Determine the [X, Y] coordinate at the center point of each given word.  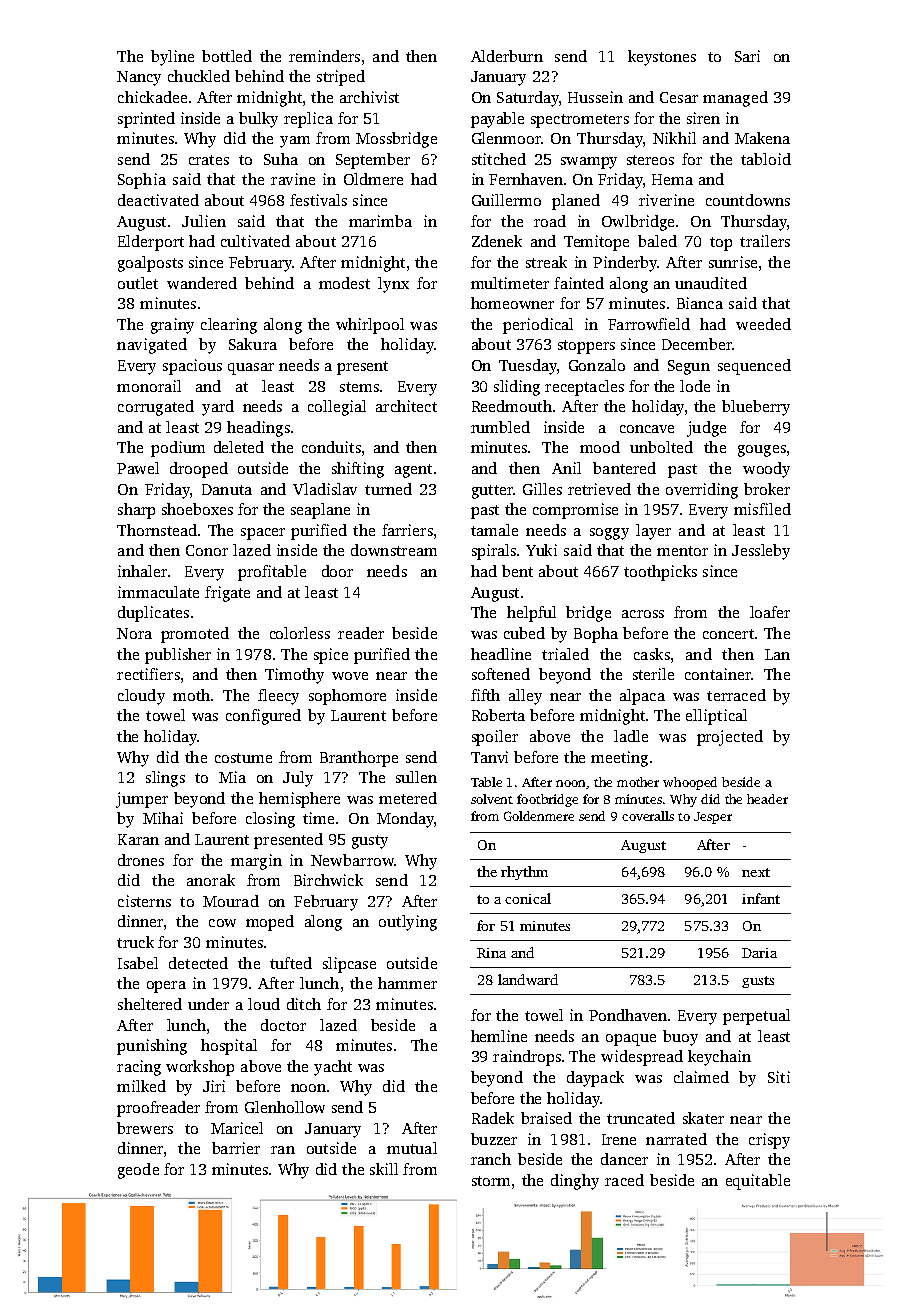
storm [491, 1181]
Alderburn [507, 56]
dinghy [575, 1182]
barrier [236, 1148]
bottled [227, 56]
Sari [747, 56]
